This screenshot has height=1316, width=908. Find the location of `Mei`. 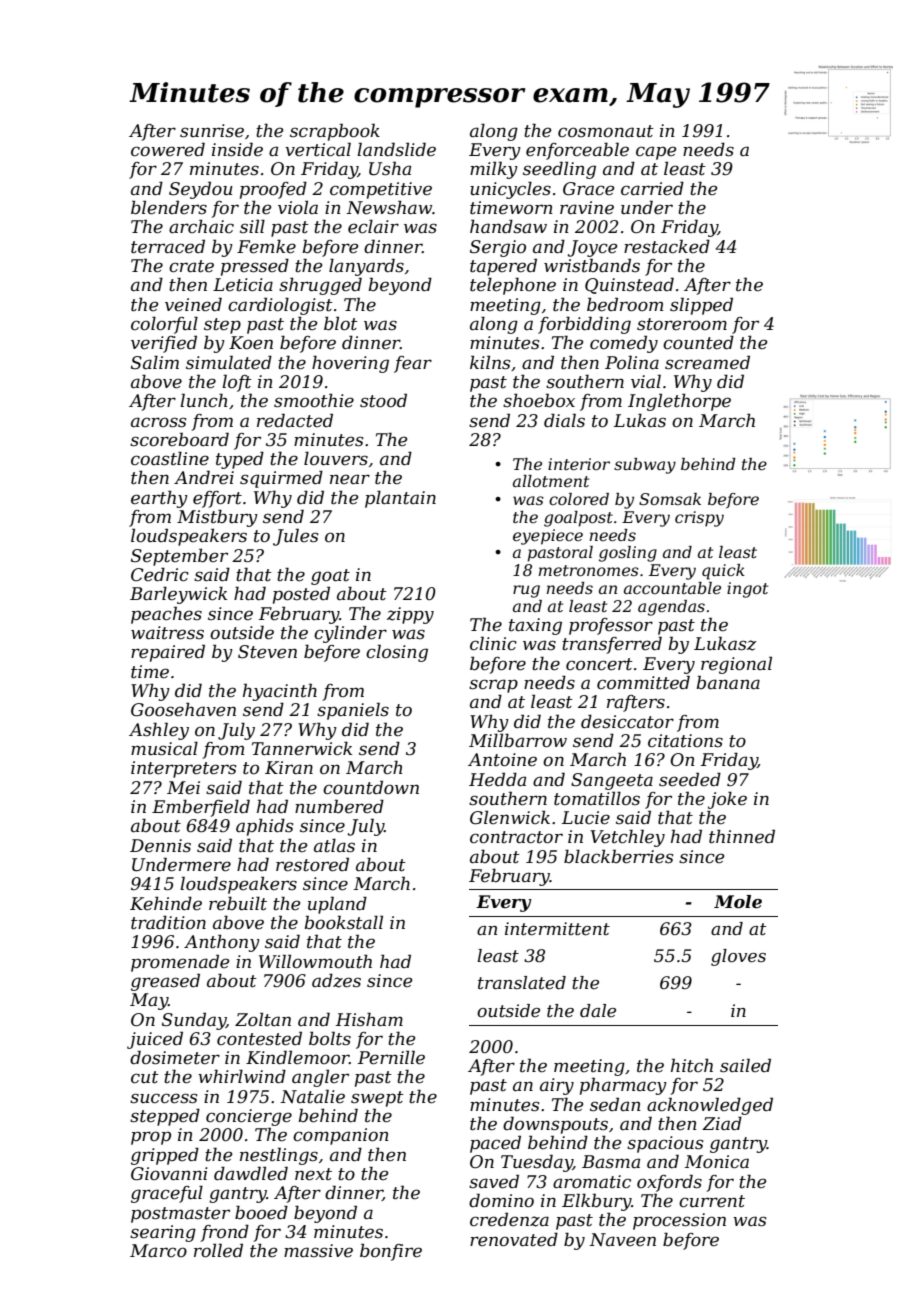

Mei is located at coordinates (183, 788).
